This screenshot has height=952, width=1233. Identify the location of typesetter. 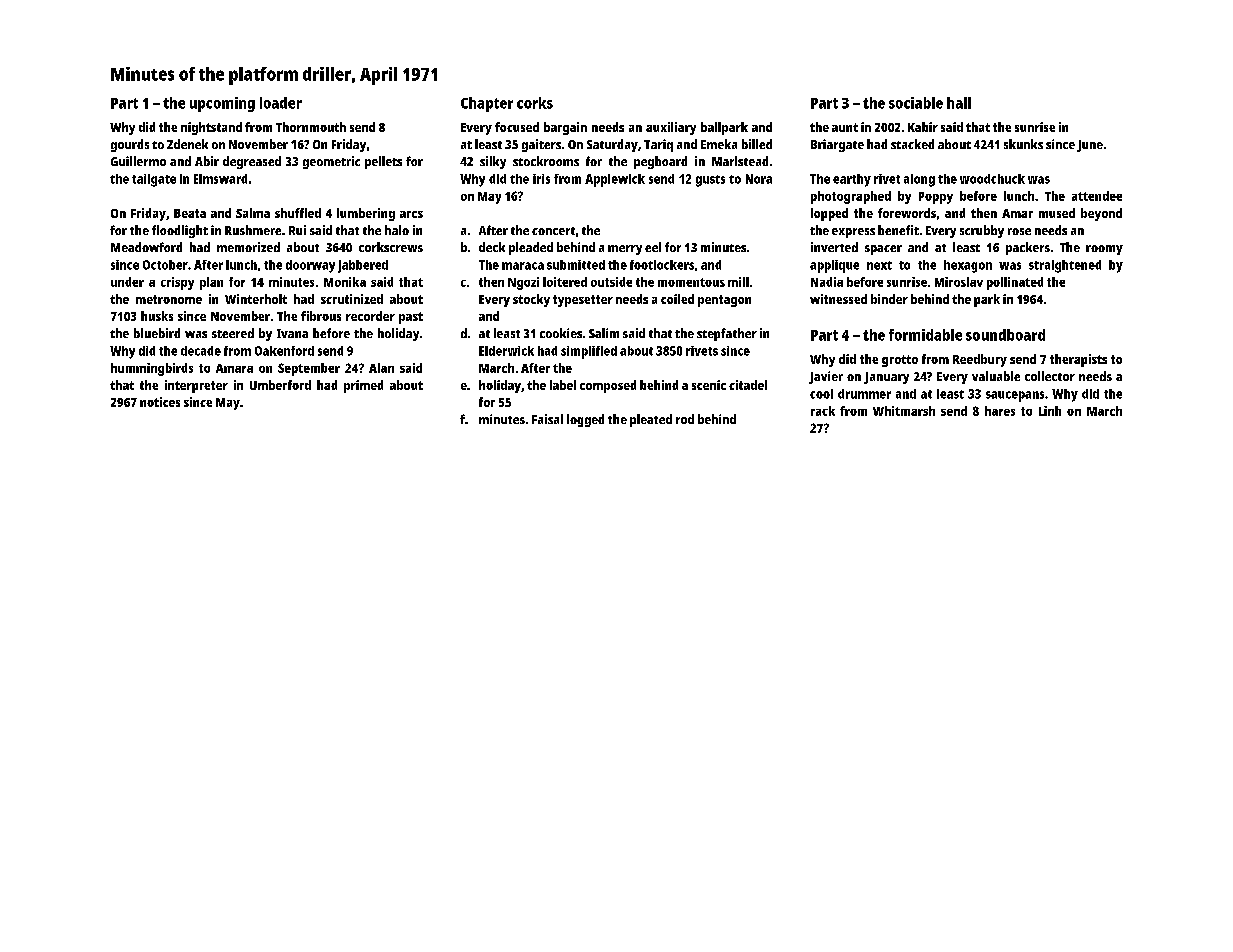
(583, 301).
